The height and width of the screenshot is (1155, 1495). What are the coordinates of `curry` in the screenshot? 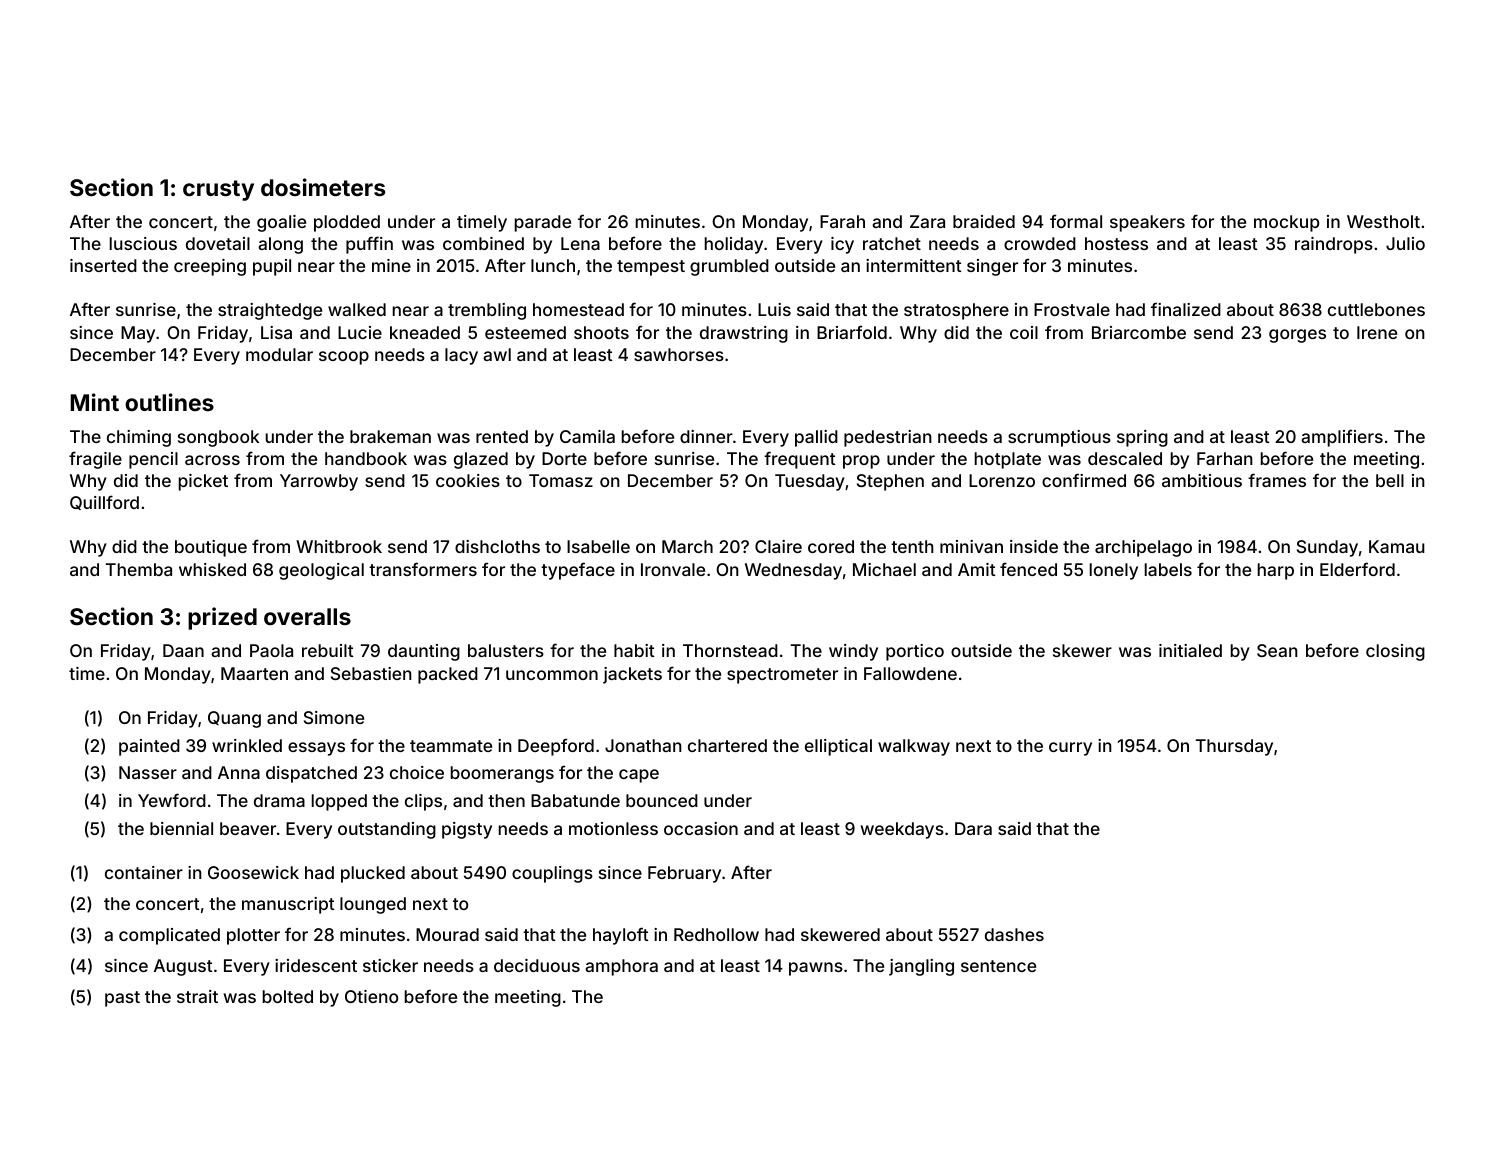 It's located at (1070, 749).
